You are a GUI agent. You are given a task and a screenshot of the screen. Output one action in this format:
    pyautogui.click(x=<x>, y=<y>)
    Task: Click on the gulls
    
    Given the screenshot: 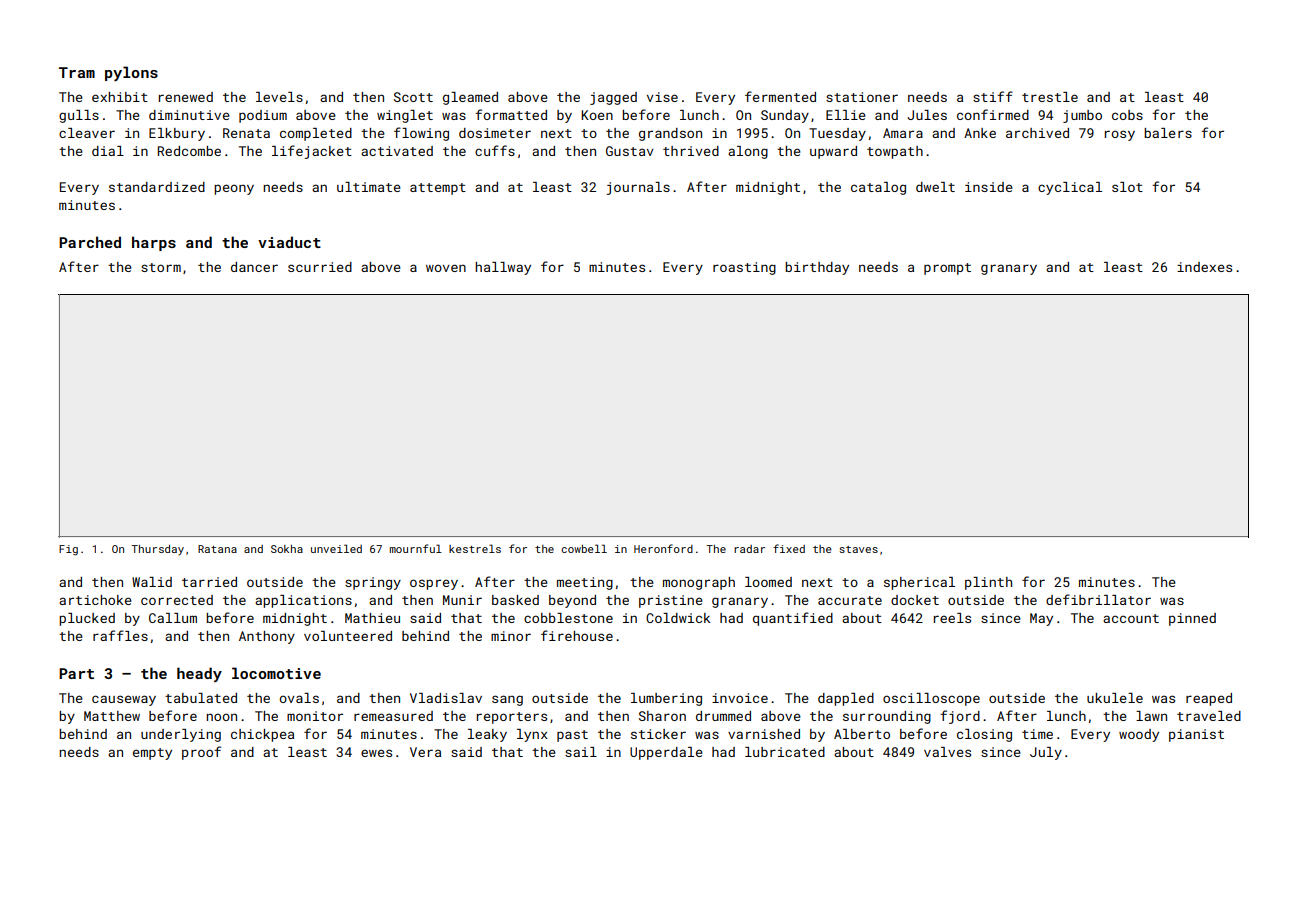 What is the action you would take?
    pyautogui.click(x=79, y=116)
